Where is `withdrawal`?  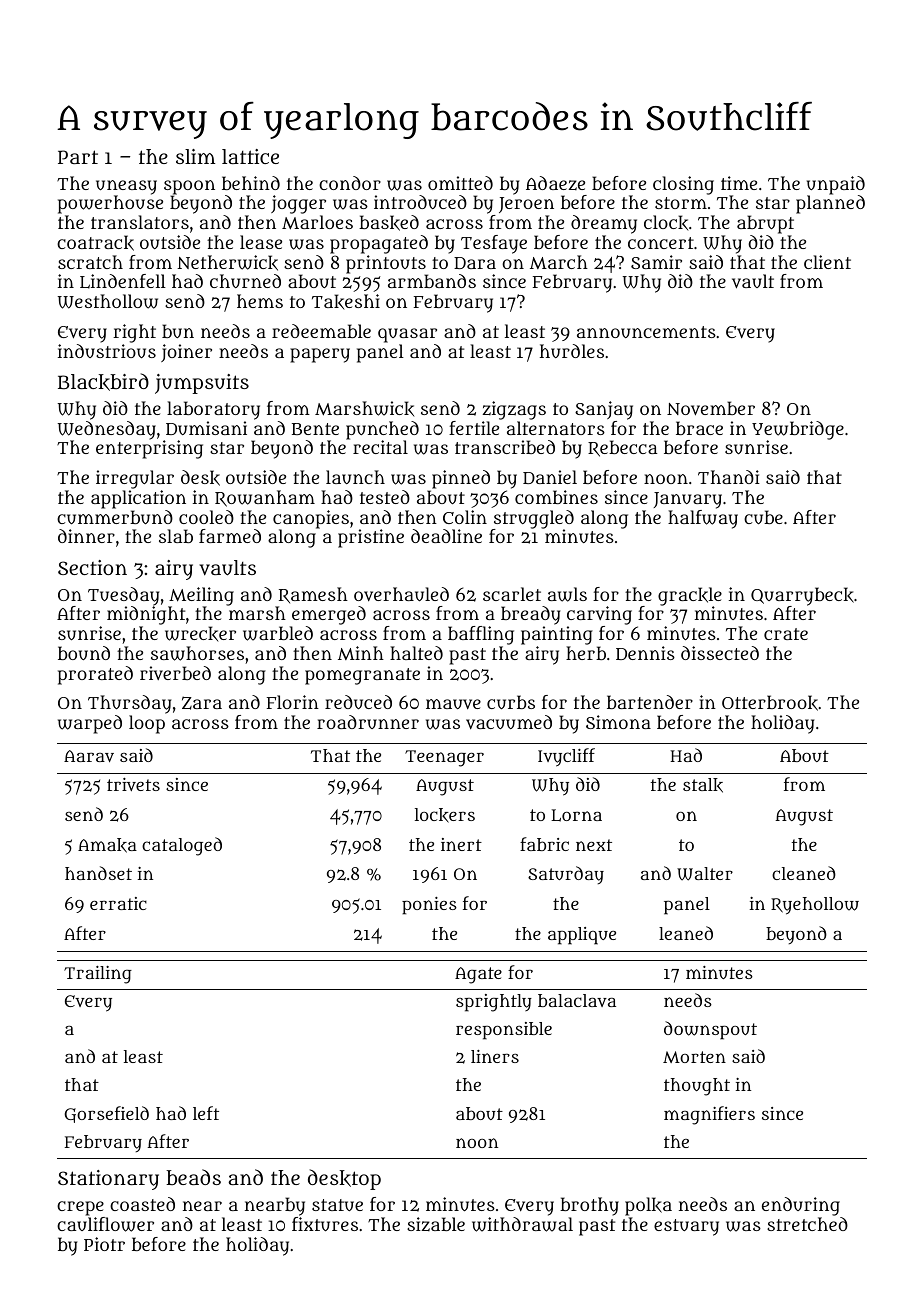
withdrawal is located at coordinates (522, 1224).
